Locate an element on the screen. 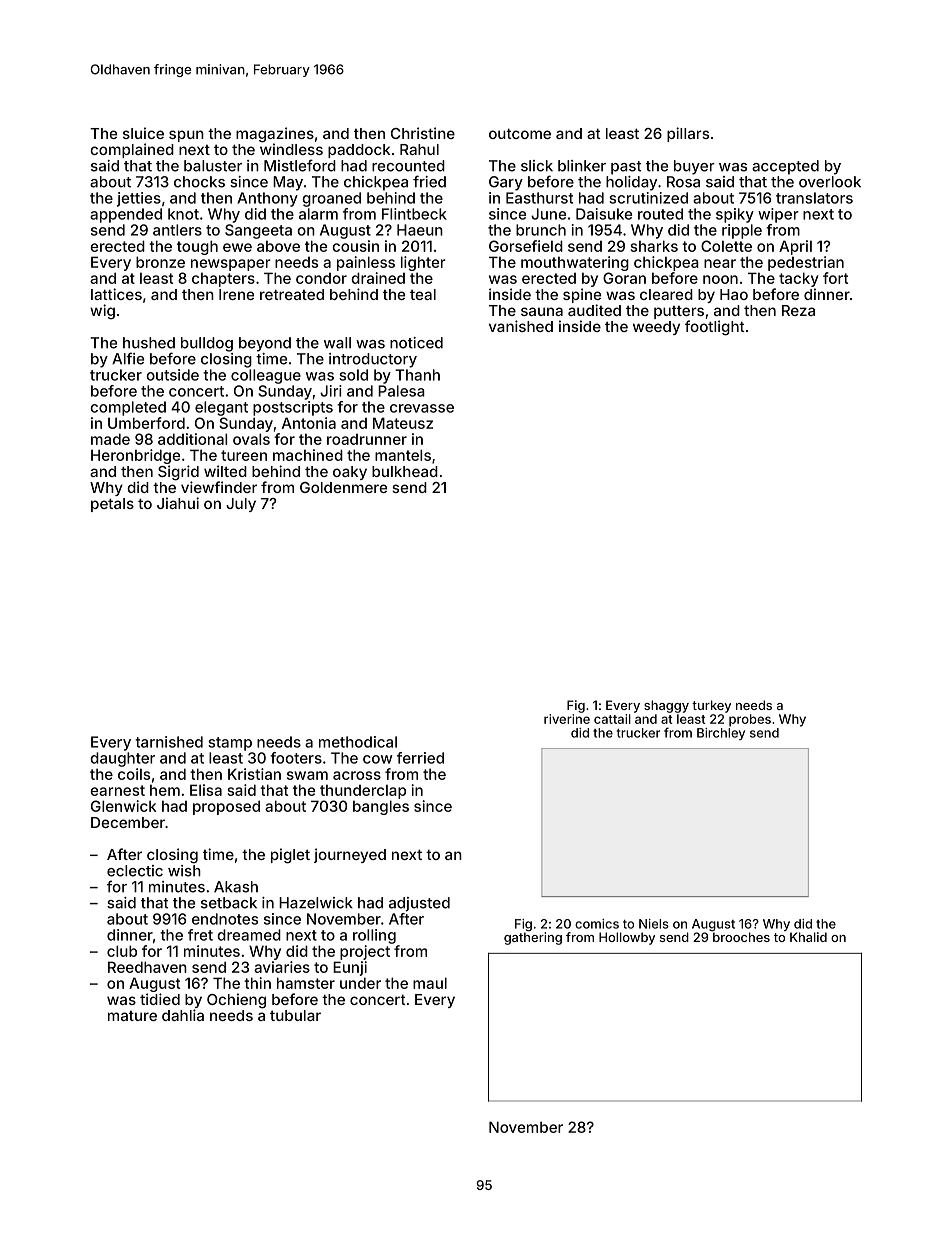  Christine is located at coordinates (423, 133).
